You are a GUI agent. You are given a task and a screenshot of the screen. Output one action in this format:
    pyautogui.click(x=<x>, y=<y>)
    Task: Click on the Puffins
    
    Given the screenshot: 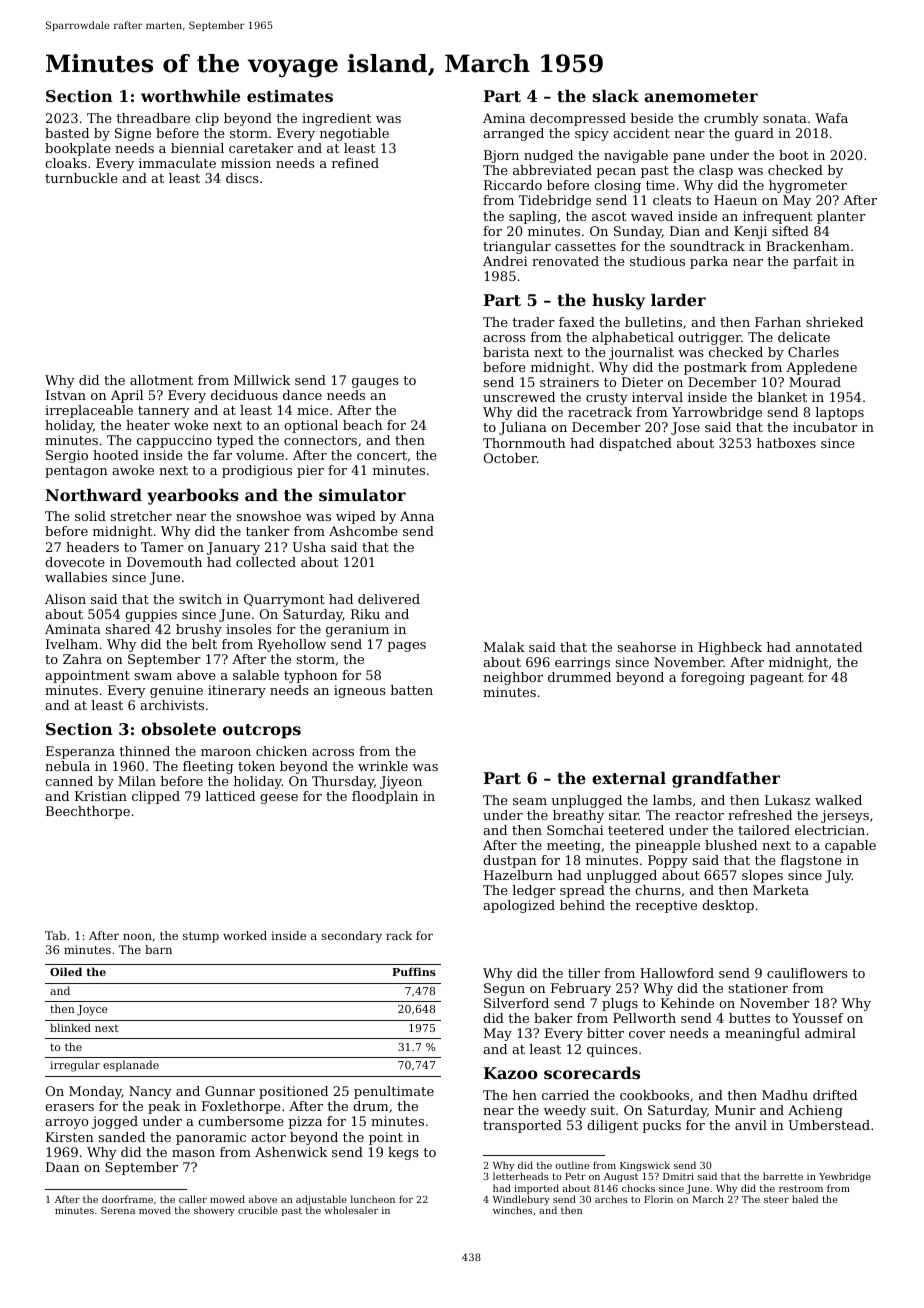 What is the action you would take?
    pyautogui.click(x=414, y=971)
